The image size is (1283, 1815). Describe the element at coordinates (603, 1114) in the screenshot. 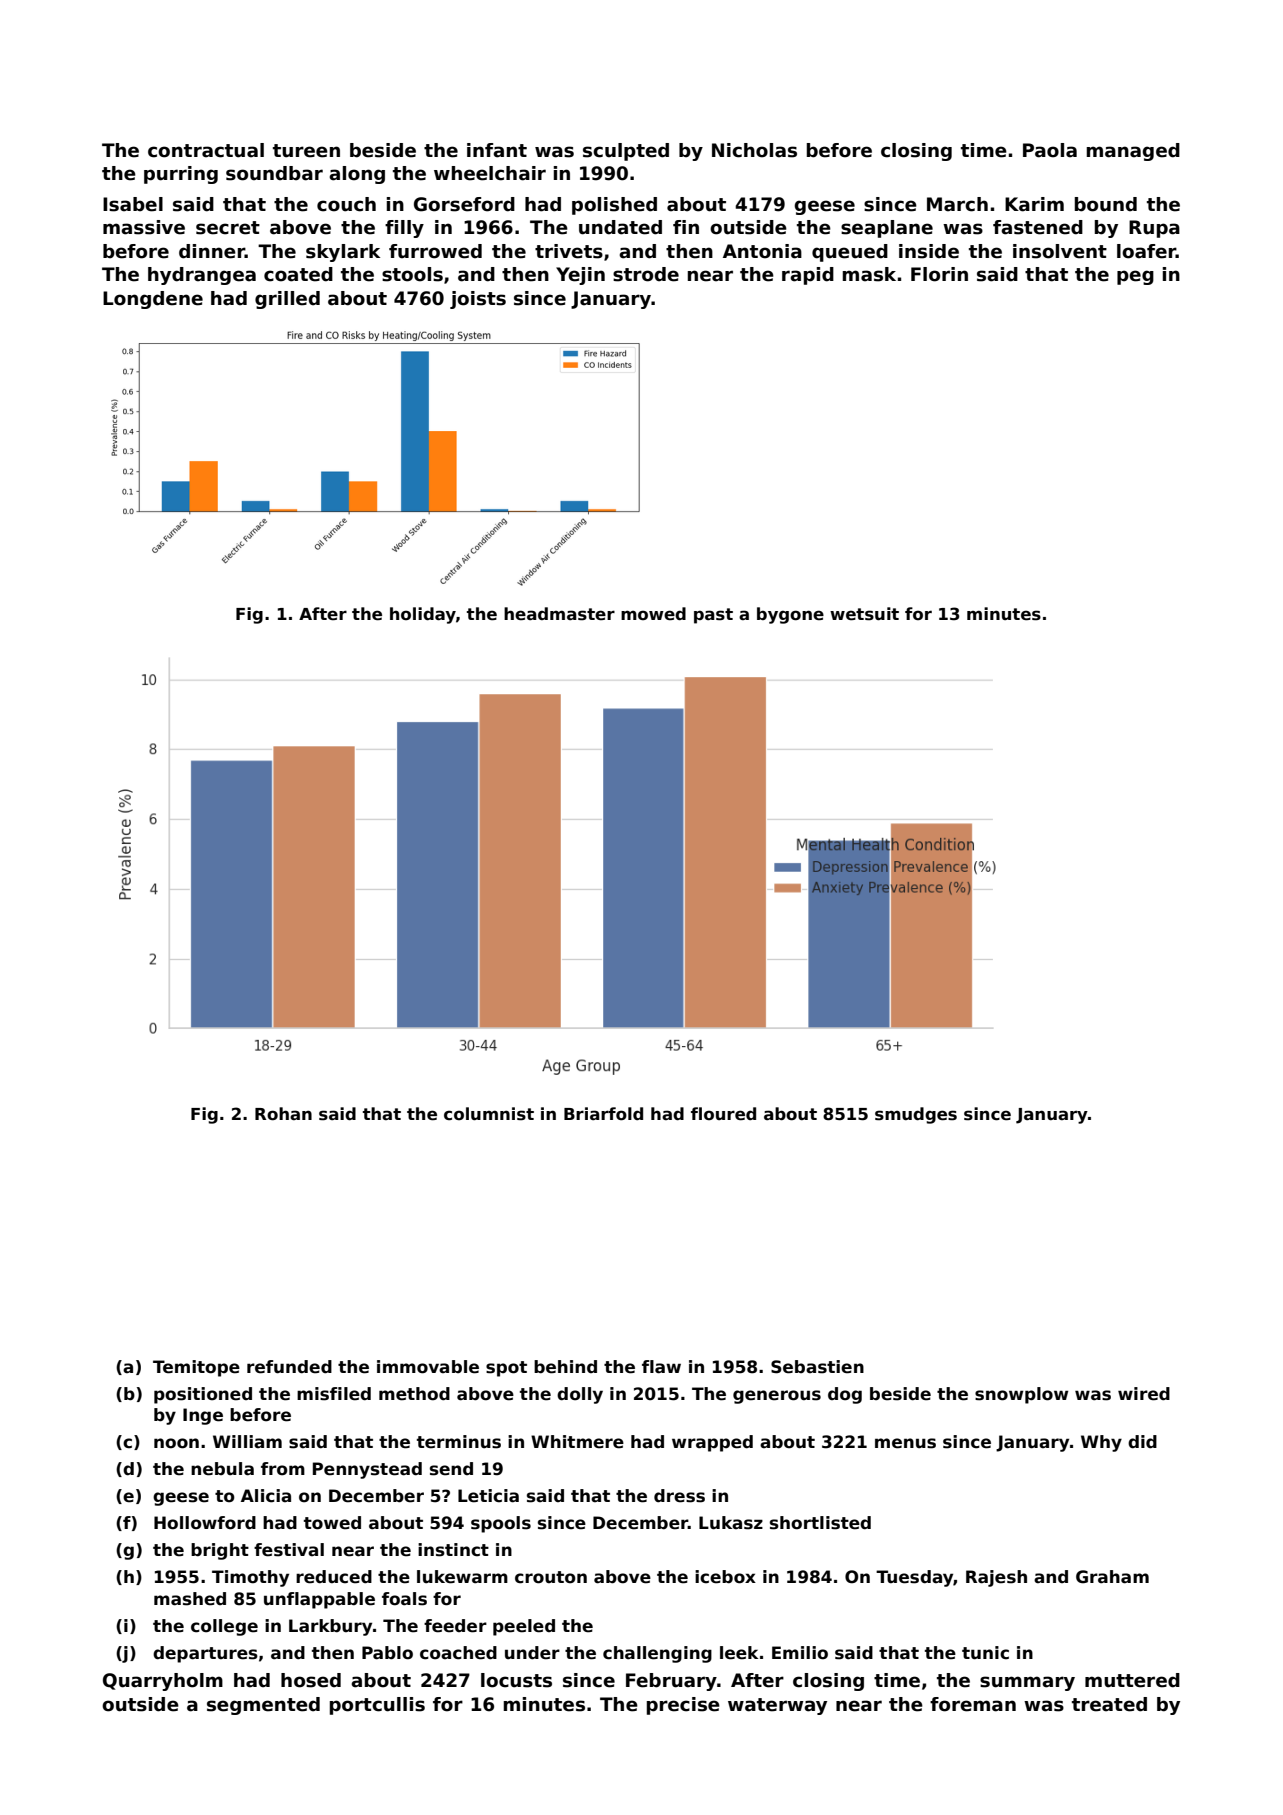

I see `Briarfold` at that location.
